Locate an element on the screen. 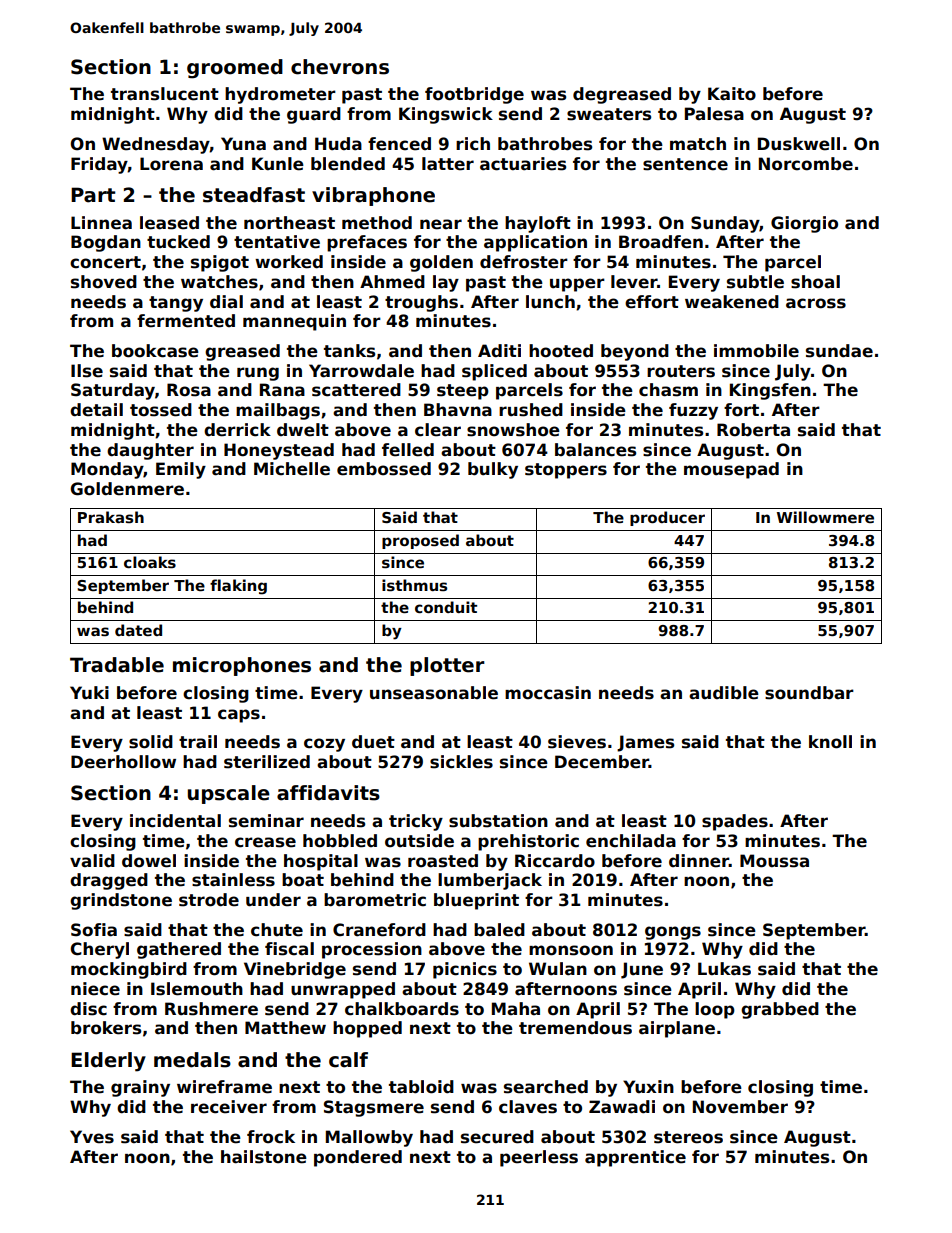 This screenshot has height=1233, width=952. upper is located at coordinates (577, 285).
